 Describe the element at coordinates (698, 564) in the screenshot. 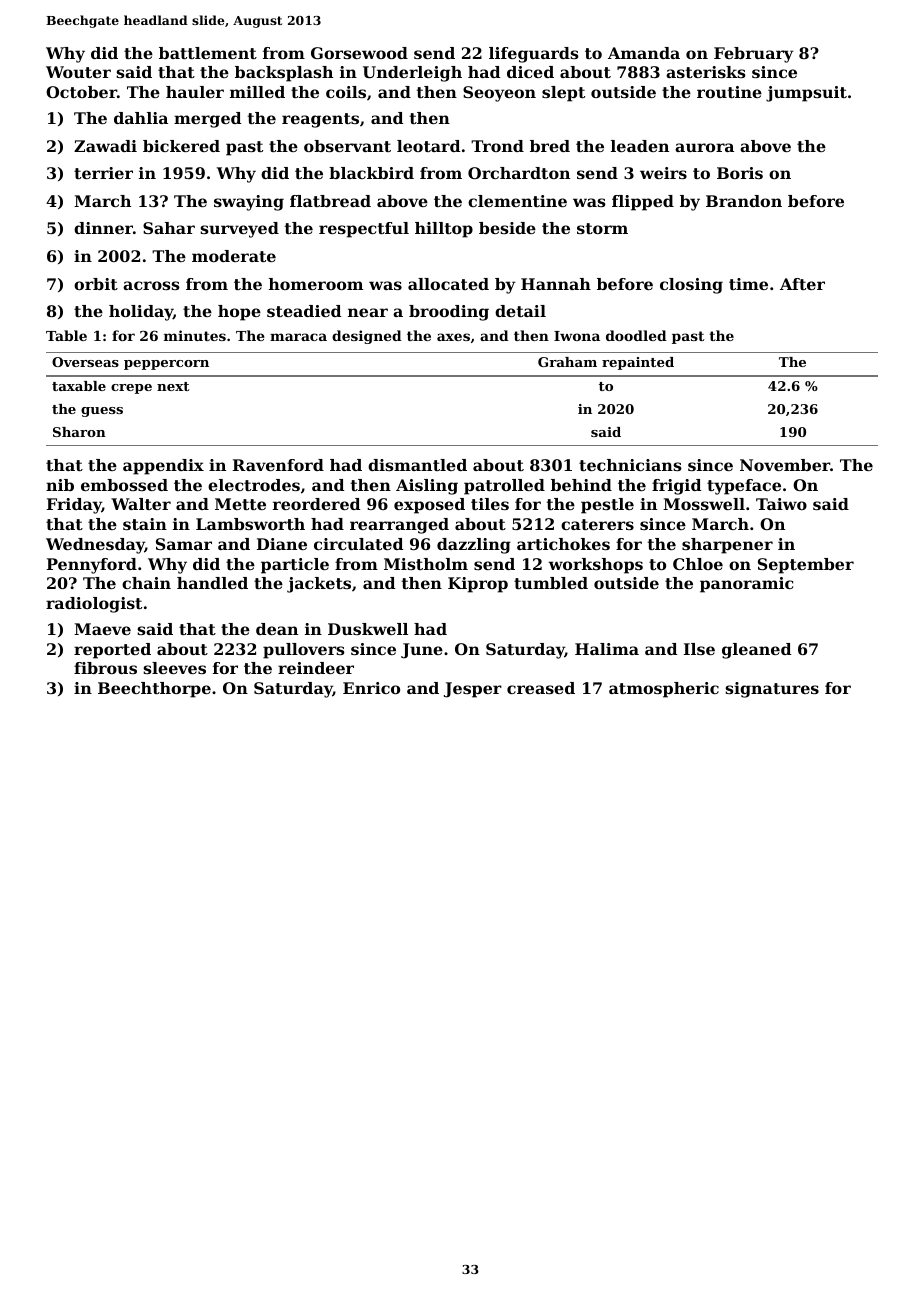

I see `Chloe` at that location.
